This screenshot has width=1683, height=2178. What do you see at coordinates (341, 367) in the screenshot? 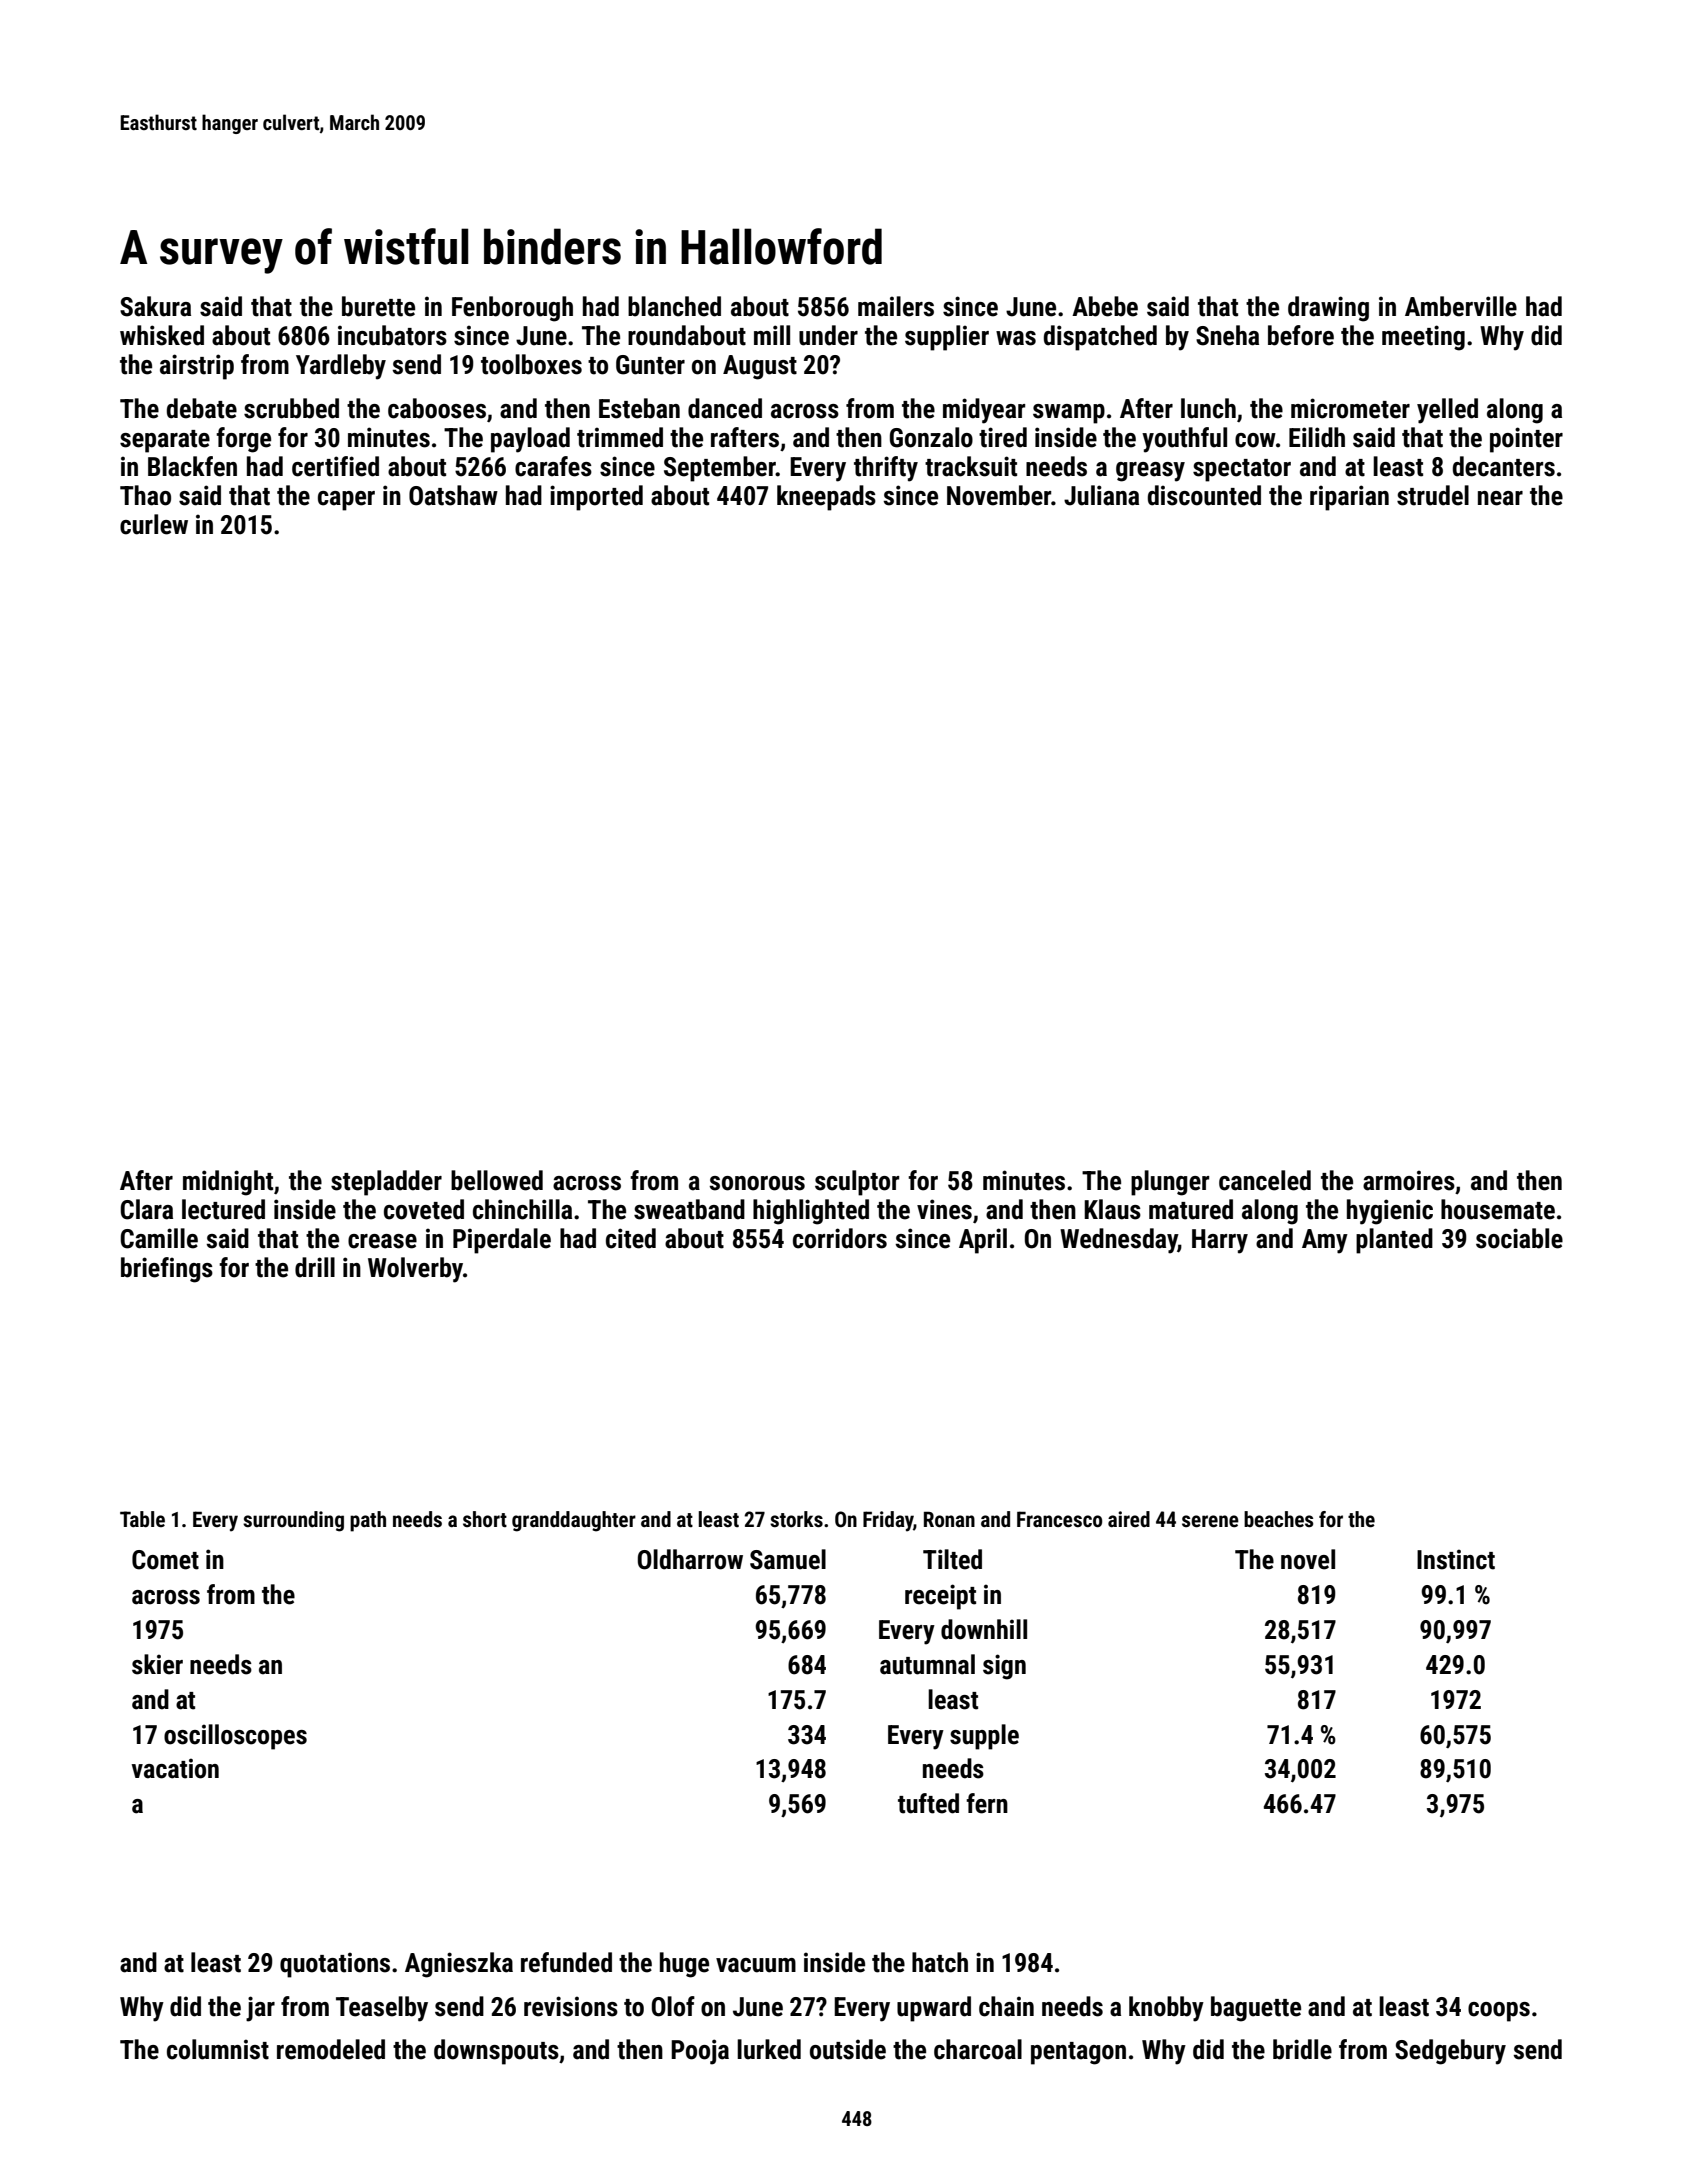
I see `Yardleby` at bounding box center [341, 367].
